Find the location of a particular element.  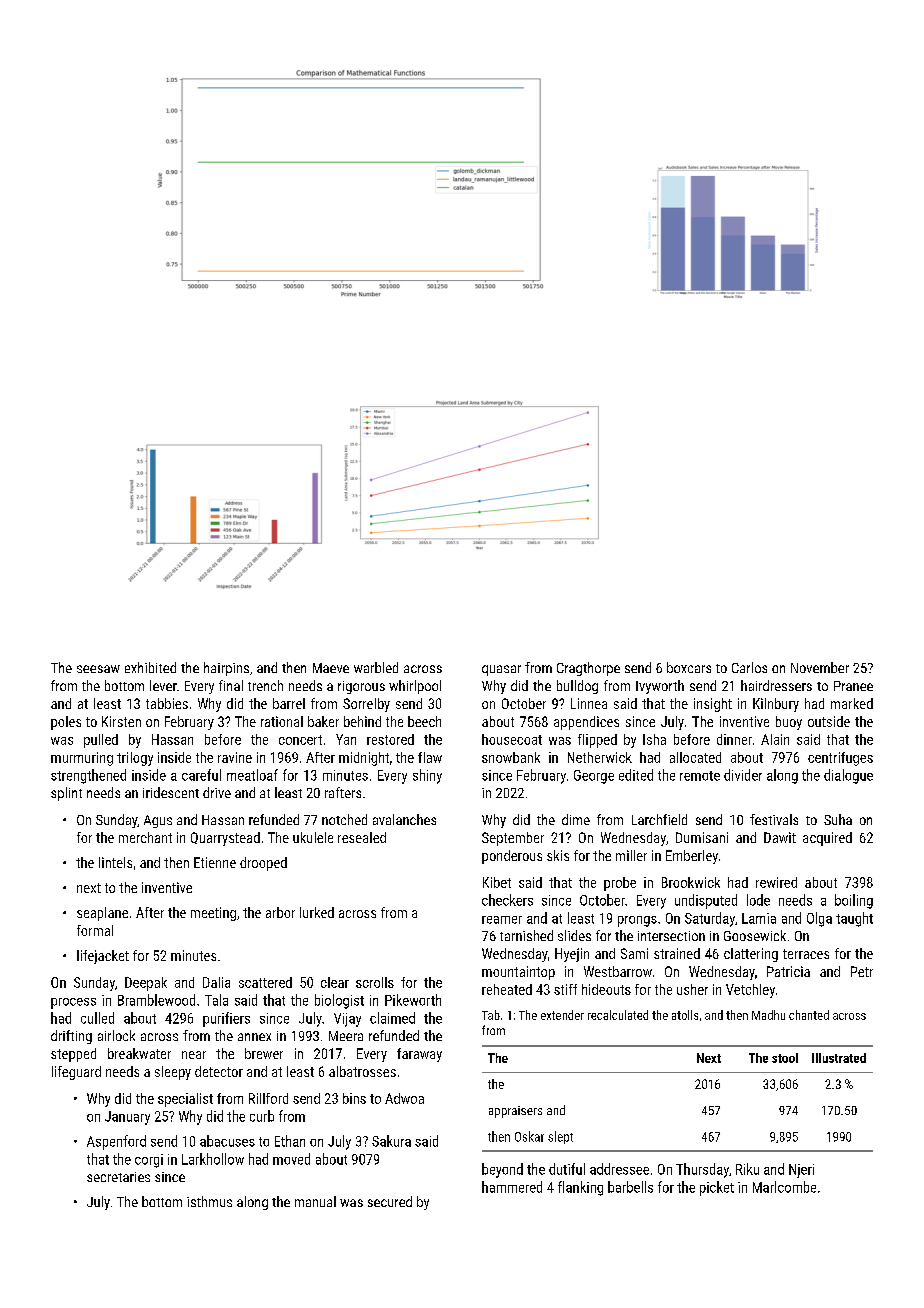

Aspenford is located at coordinates (116, 1142).
